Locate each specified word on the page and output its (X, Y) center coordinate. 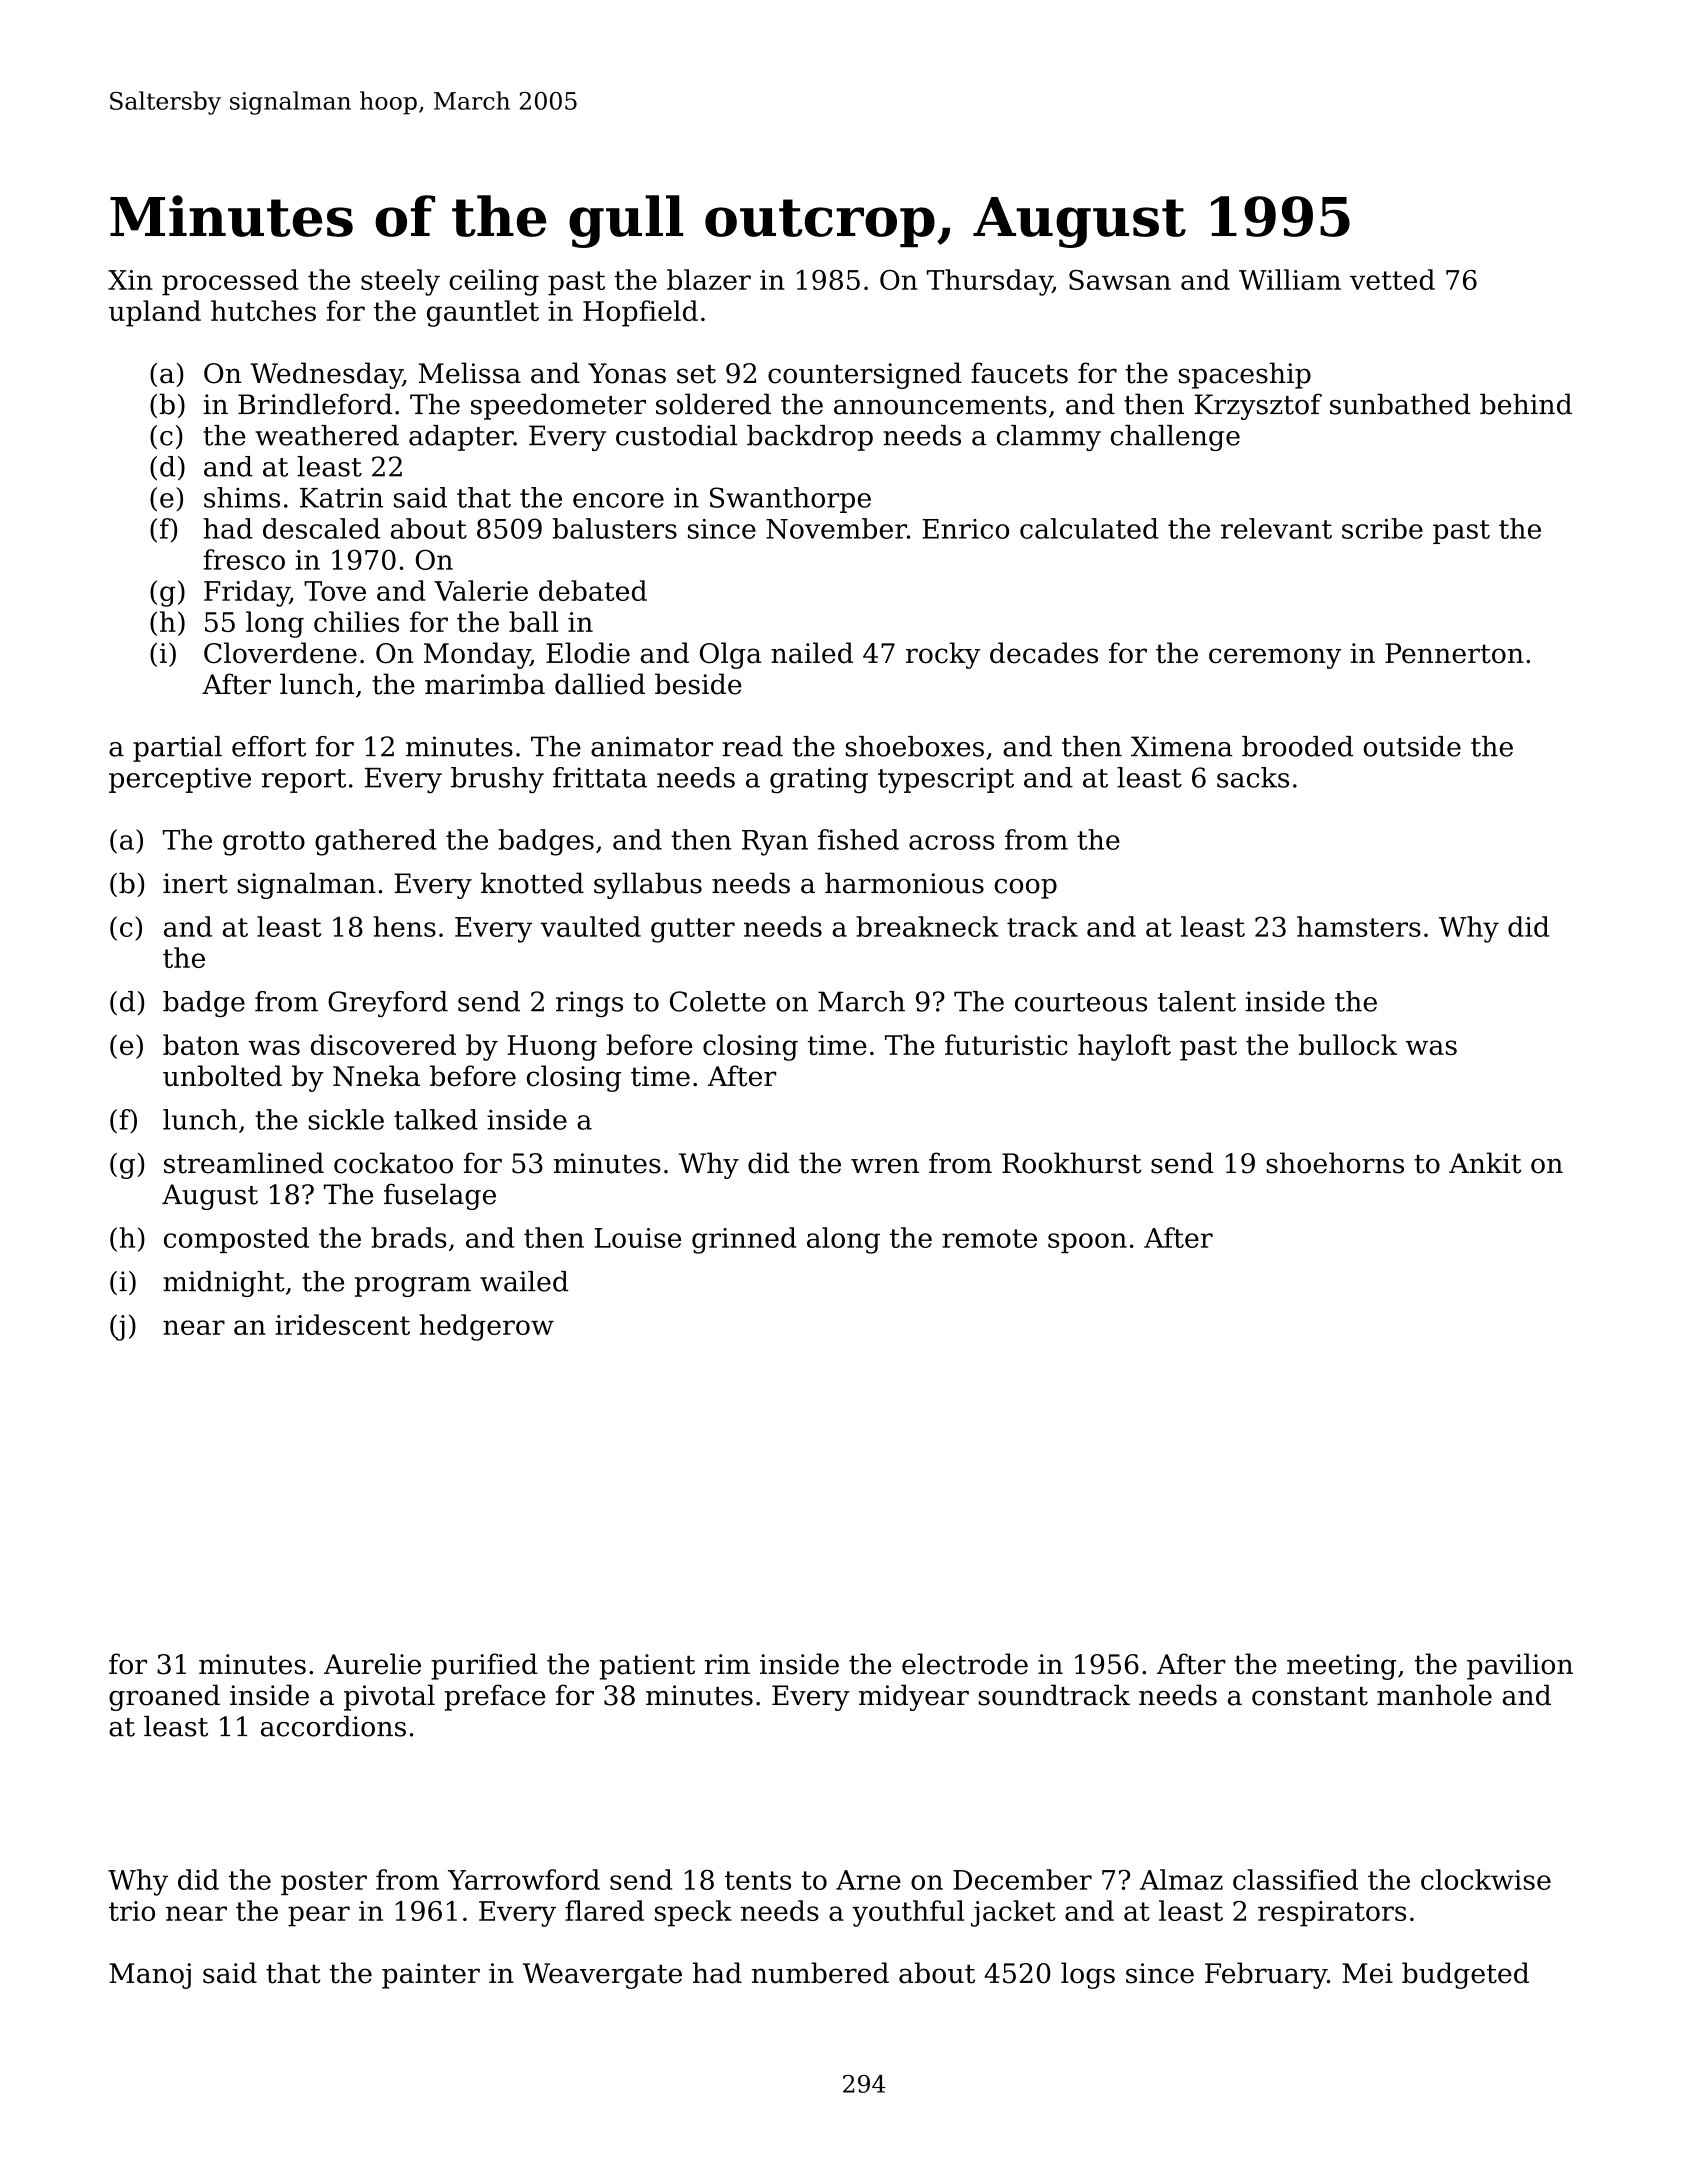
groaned (164, 1697)
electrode (965, 1664)
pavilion (1520, 1666)
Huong (552, 1048)
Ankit (1485, 1163)
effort (269, 746)
